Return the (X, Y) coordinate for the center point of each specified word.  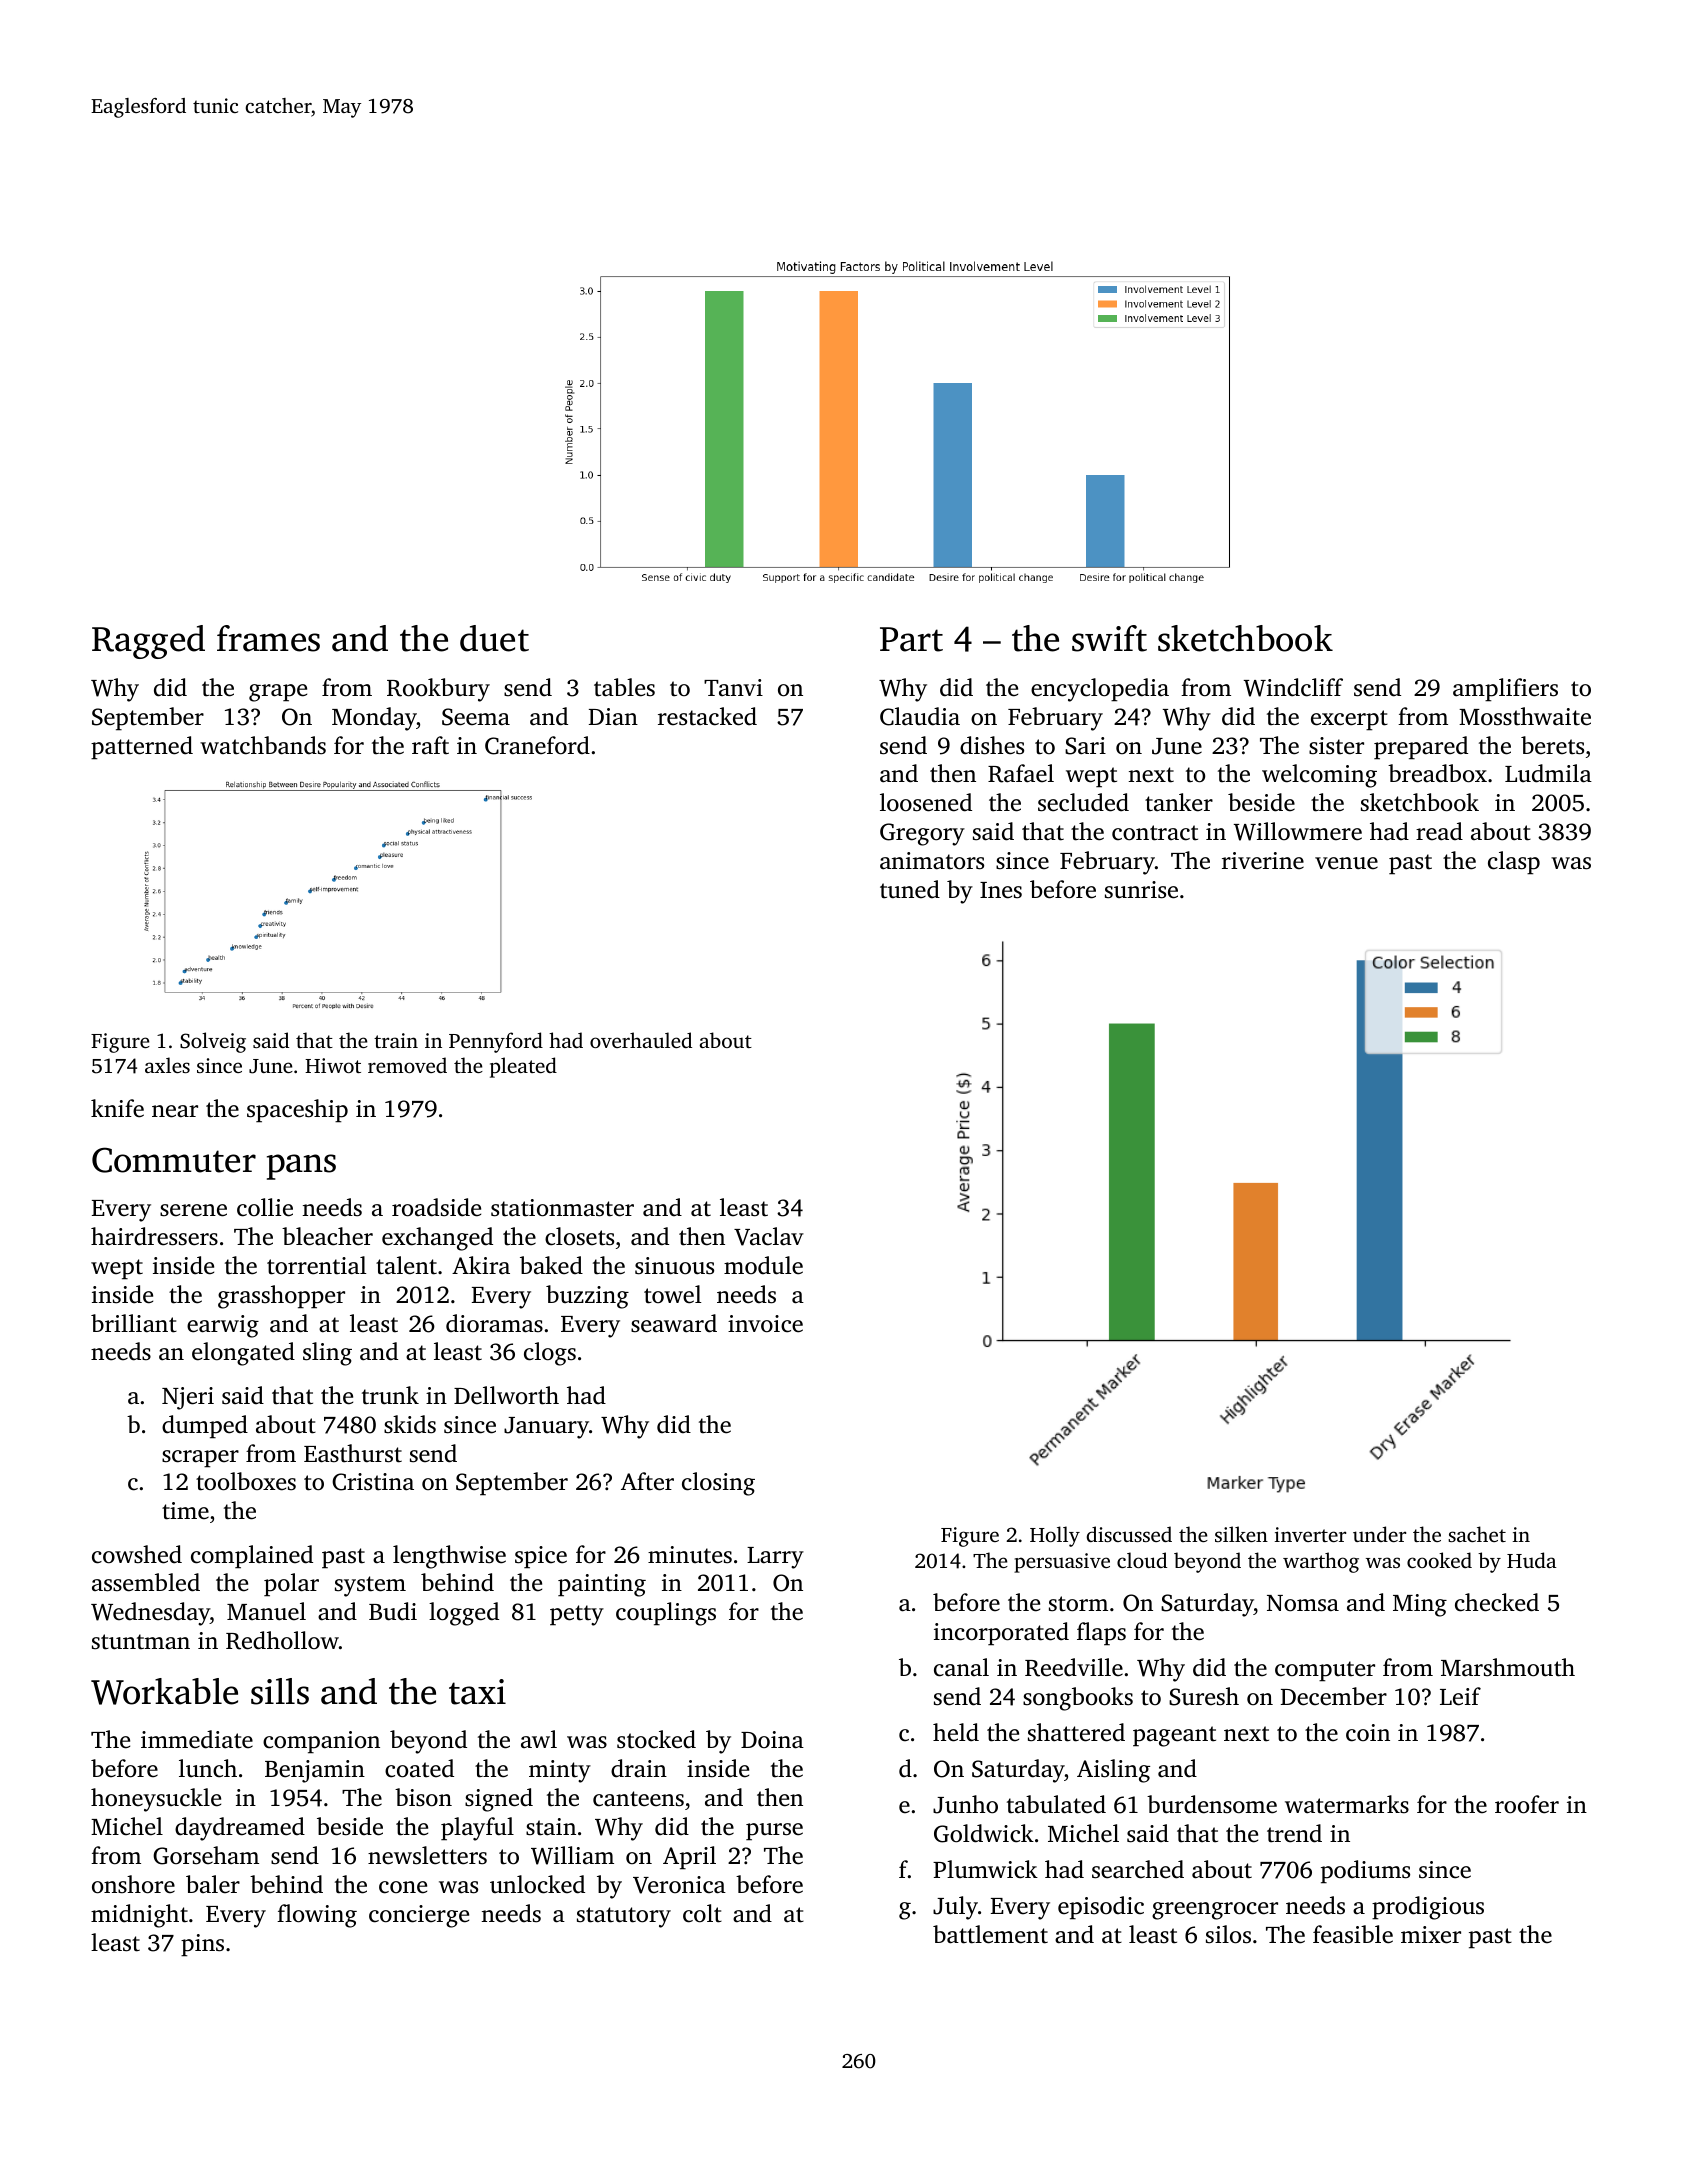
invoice (765, 1324)
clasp (1514, 863)
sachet (1477, 1534)
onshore (133, 1884)
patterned (142, 748)
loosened (926, 802)
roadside (436, 1207)
